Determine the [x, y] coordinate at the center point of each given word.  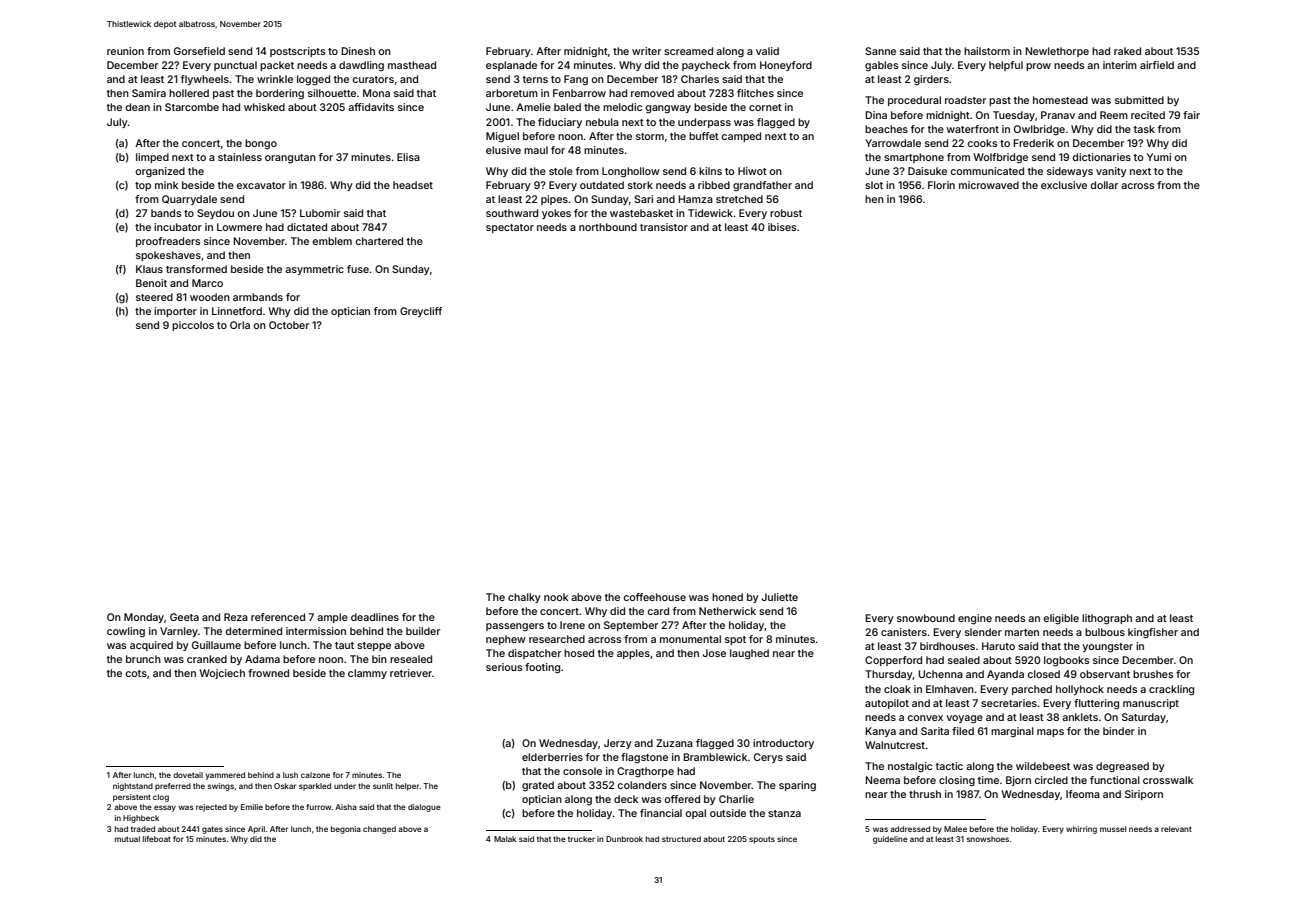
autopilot [887, 704]
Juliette [780, 597]
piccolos [193, 326]
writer [646, 51]
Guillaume [216, 645]
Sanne [880, 51]
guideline [890, 840]
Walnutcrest [895, 745]
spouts [762, 840]
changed [379, 830]
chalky [524, 598]
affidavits [371, 107]
